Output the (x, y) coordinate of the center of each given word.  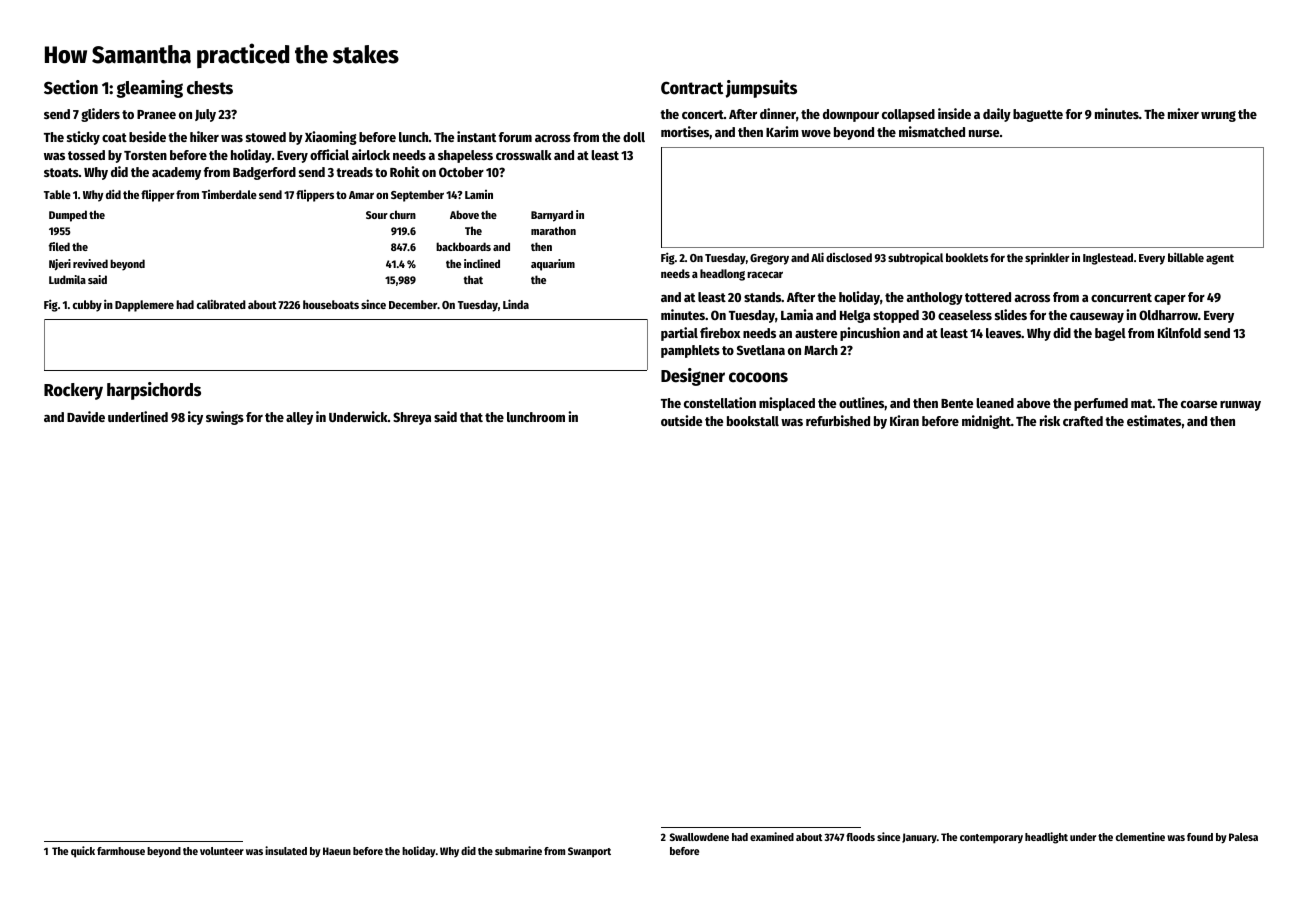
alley (299, 418)
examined (772, 836)
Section (71, 87)
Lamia (797, 314)
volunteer (222, 851)
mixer (1183, 113)
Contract (692, 88)
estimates (1154, 420)
